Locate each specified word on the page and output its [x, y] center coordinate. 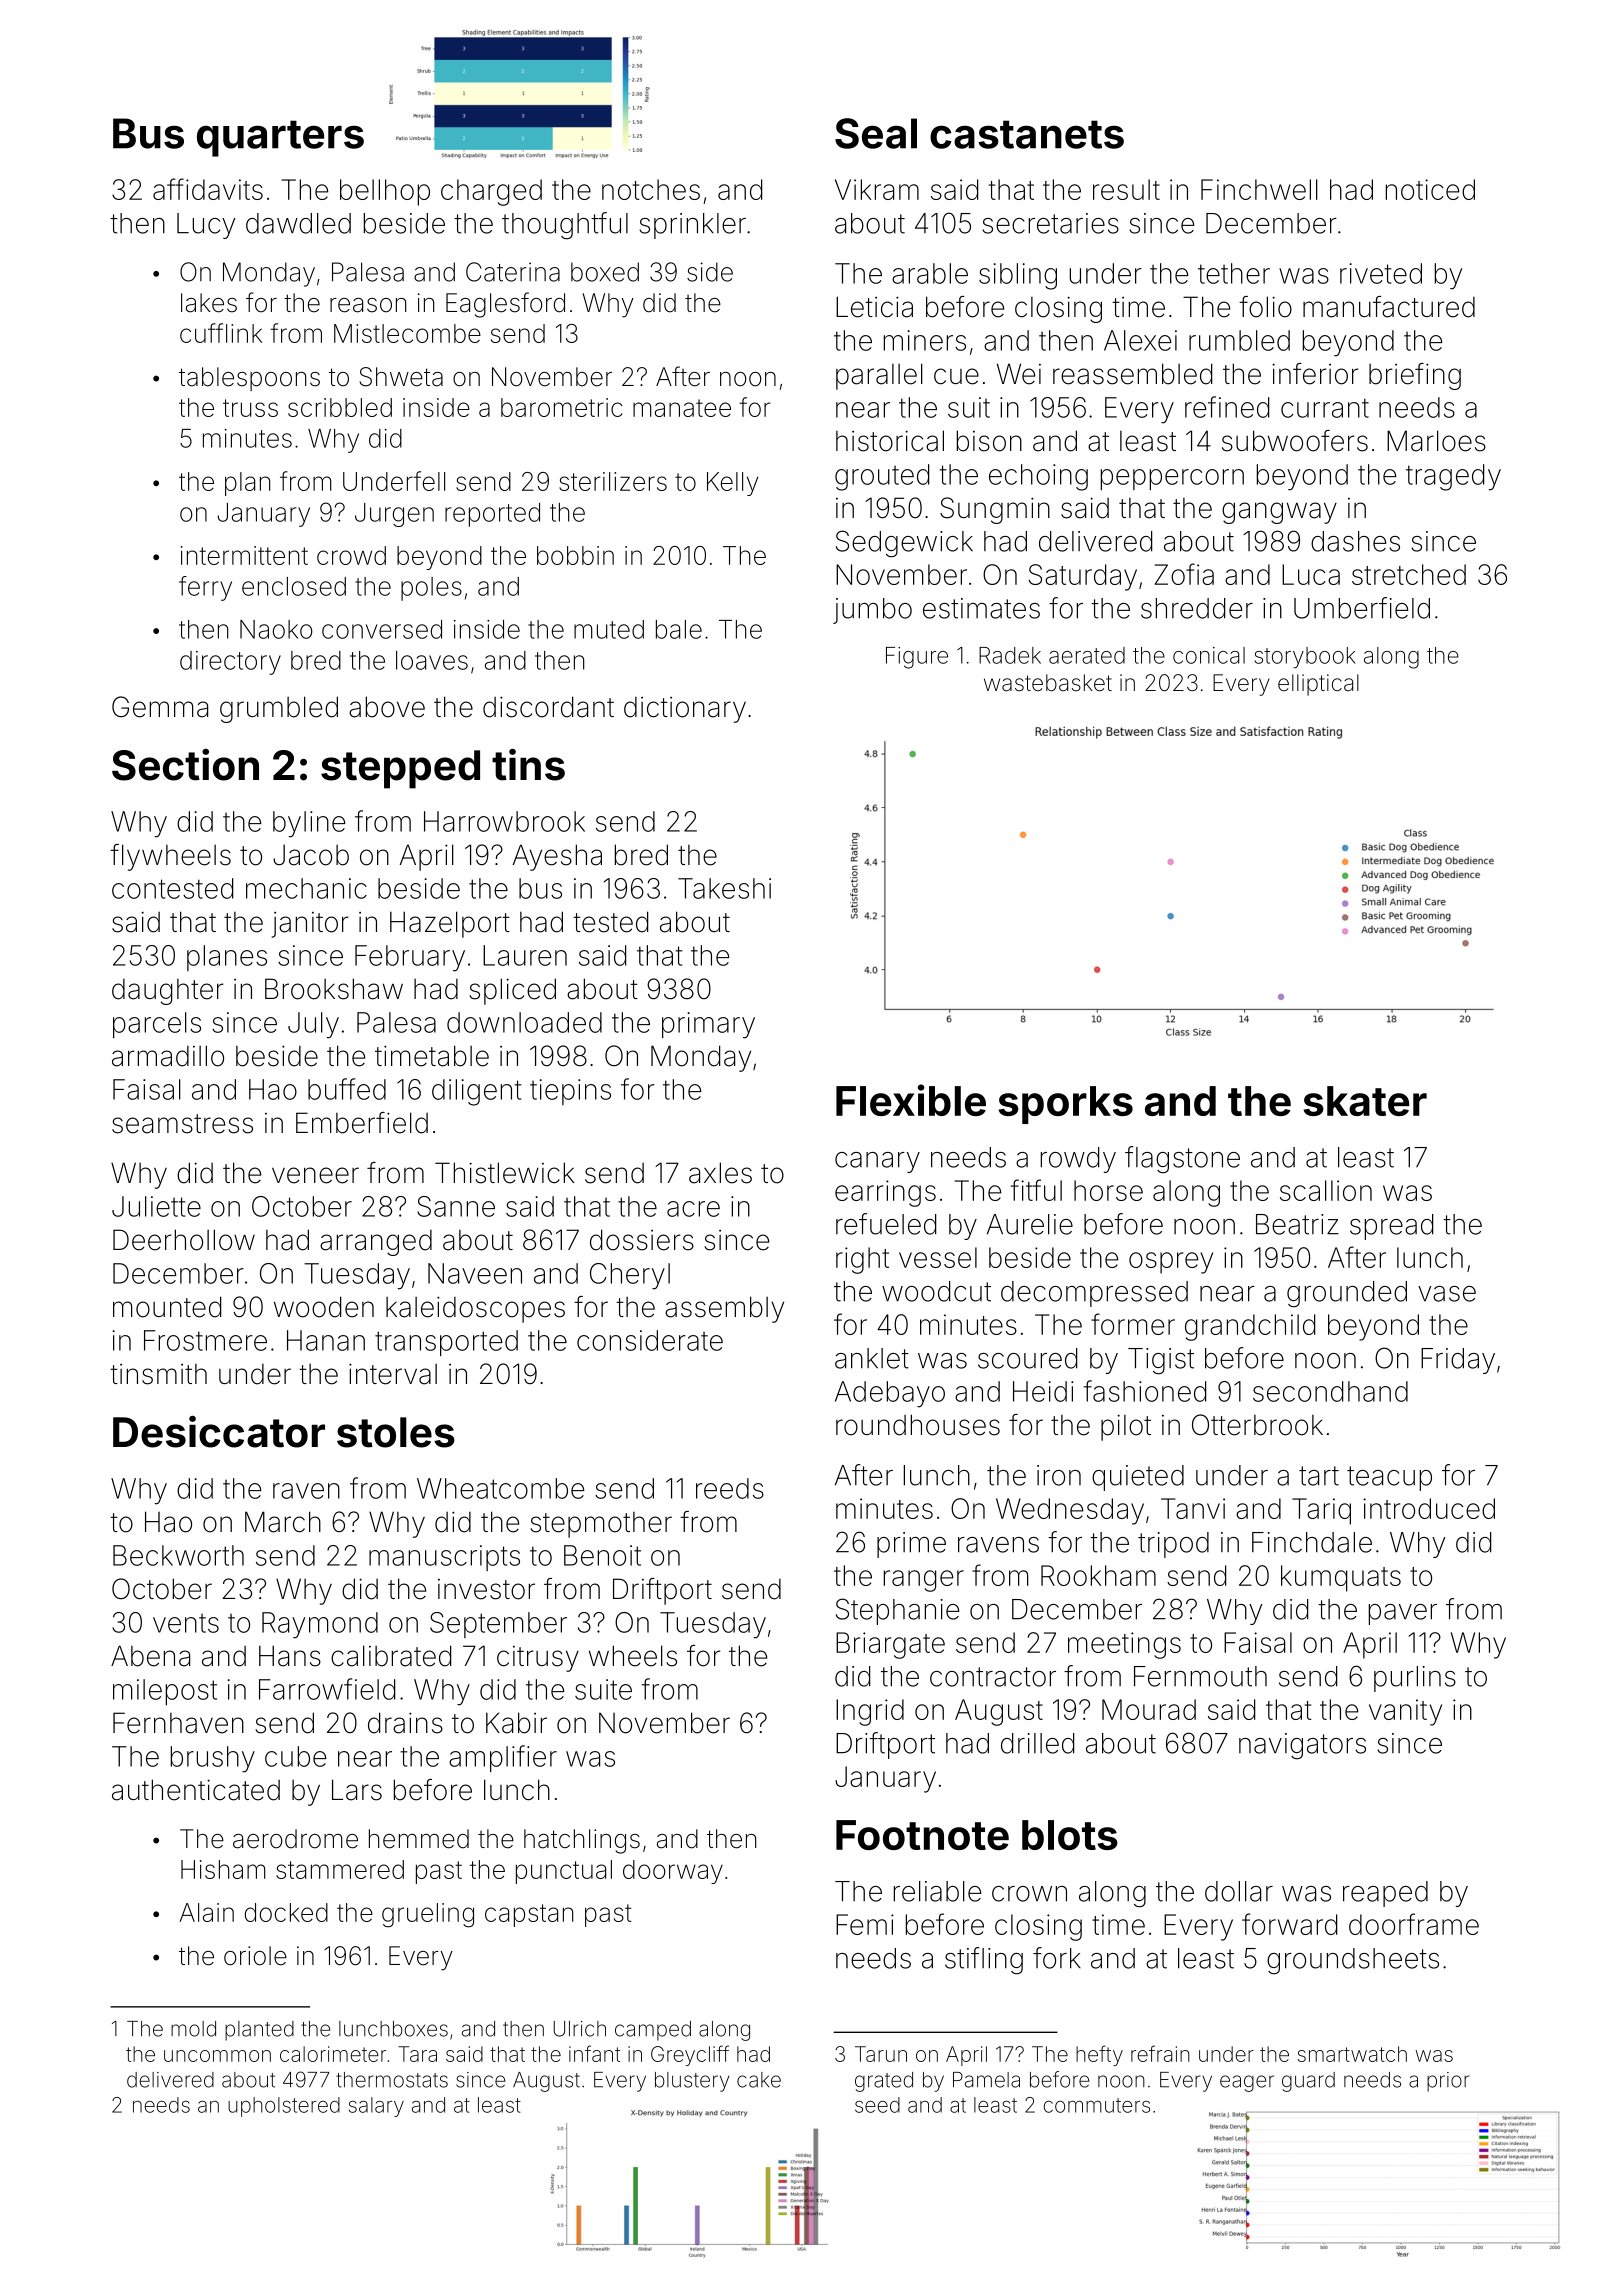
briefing [1415, 376]
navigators [1302, 1746]
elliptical [1318, 685]
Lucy [206, 226]
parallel [879, 376]
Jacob [311, 855]
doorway [673, 1872]
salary [376, 2107]
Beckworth [178, 1555]
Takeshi [724, 888]
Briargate [890, 1645]
